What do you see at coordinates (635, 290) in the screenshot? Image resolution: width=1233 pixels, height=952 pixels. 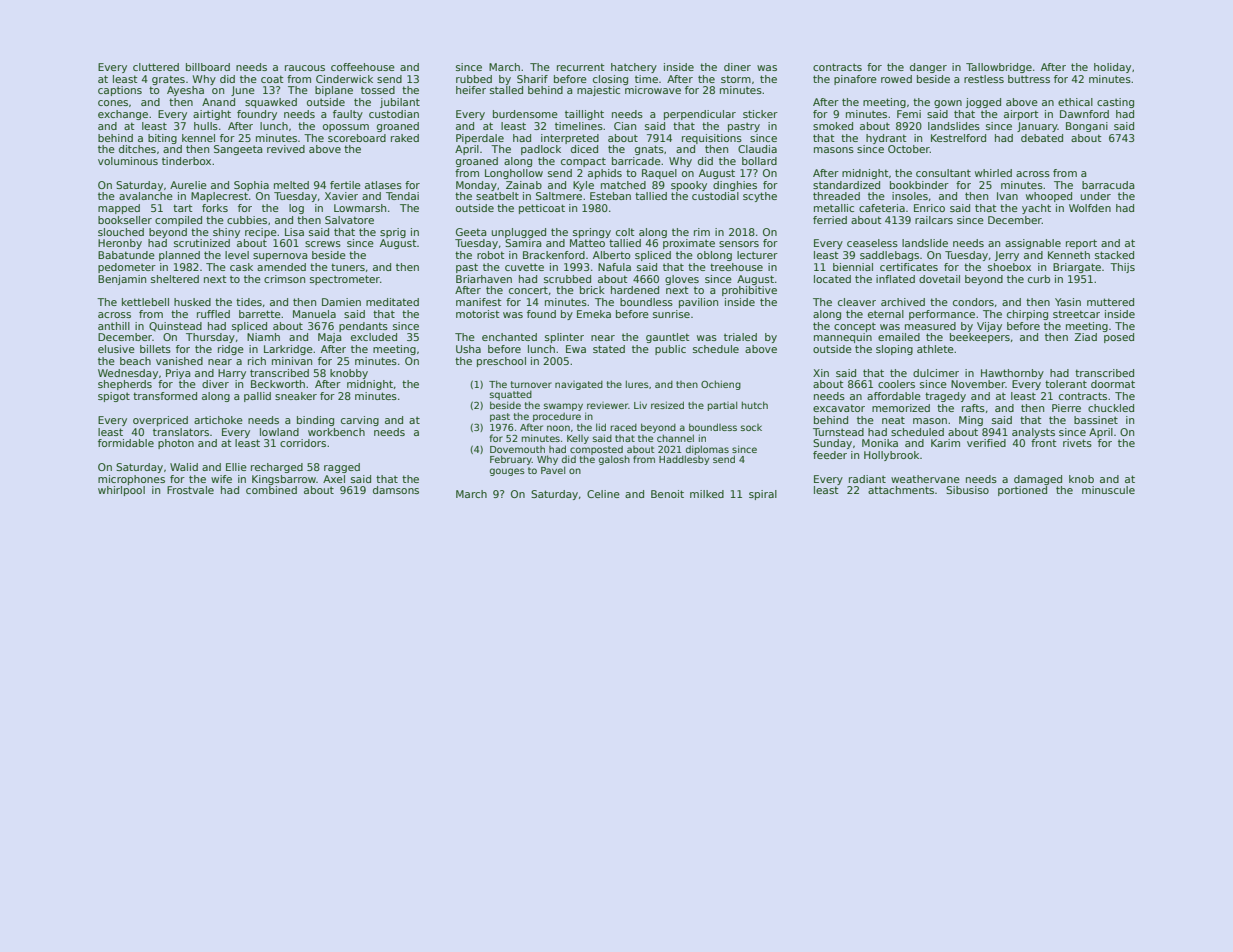 I see `hardened` at bounding box center [635, 290].
